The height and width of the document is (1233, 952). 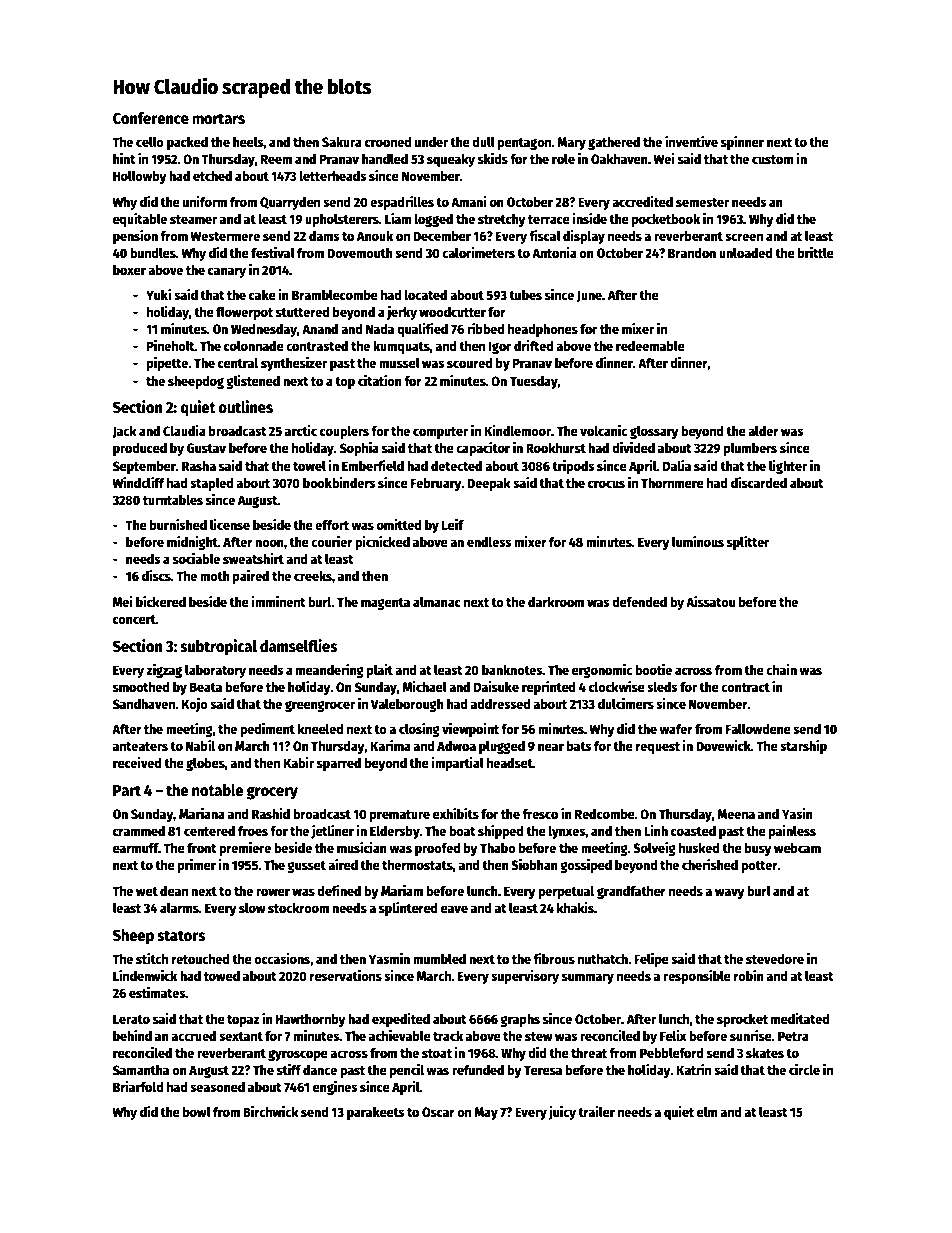 What do you see at coordinates (290, 203) in the document?
I see `Quarryden` at bounding box center [290, 203].
